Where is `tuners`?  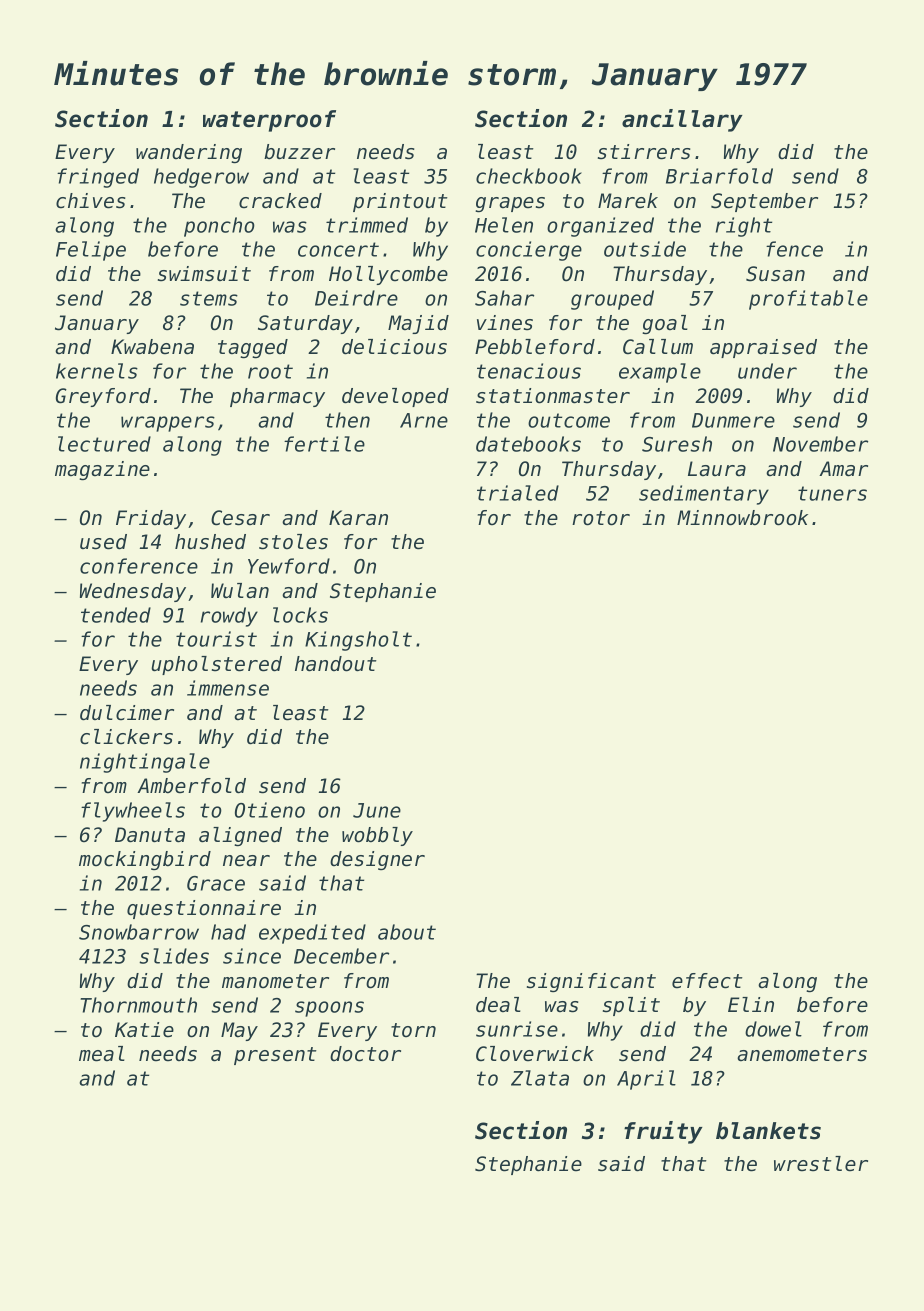 tuners is located at coordinates (832, 493).
